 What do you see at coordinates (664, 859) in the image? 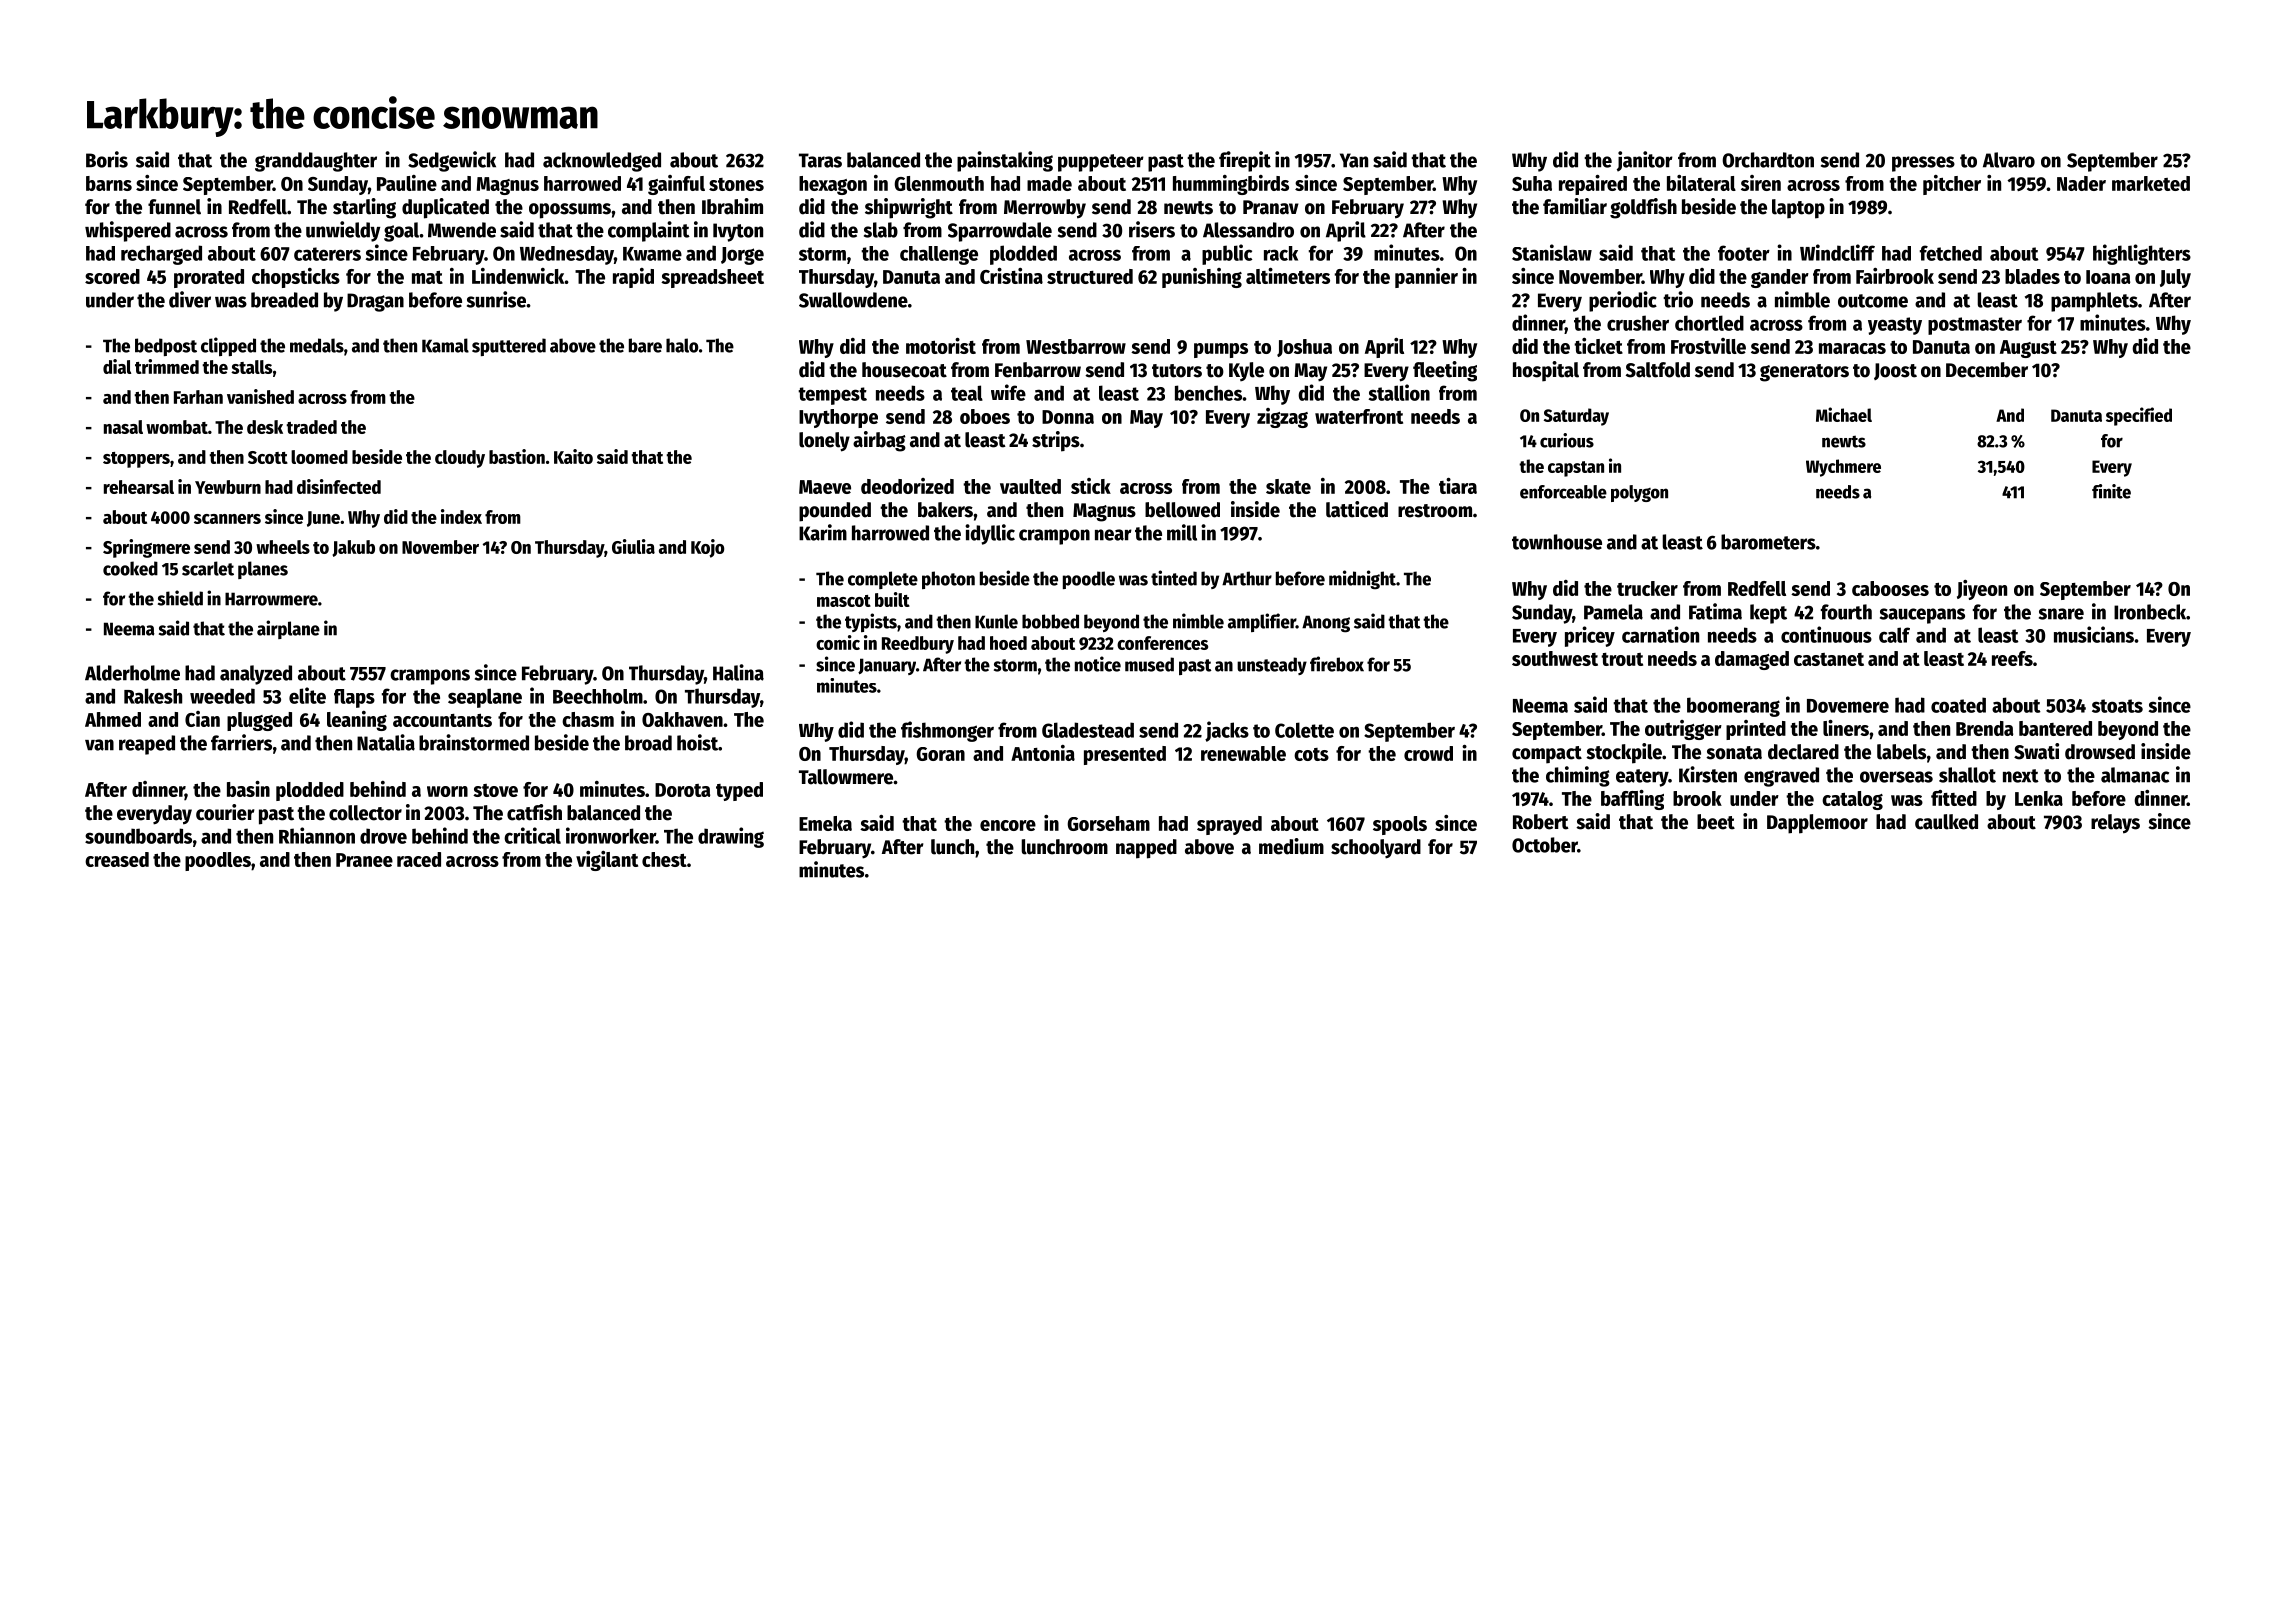
I see `chest` at bounding box center [664, 859].
